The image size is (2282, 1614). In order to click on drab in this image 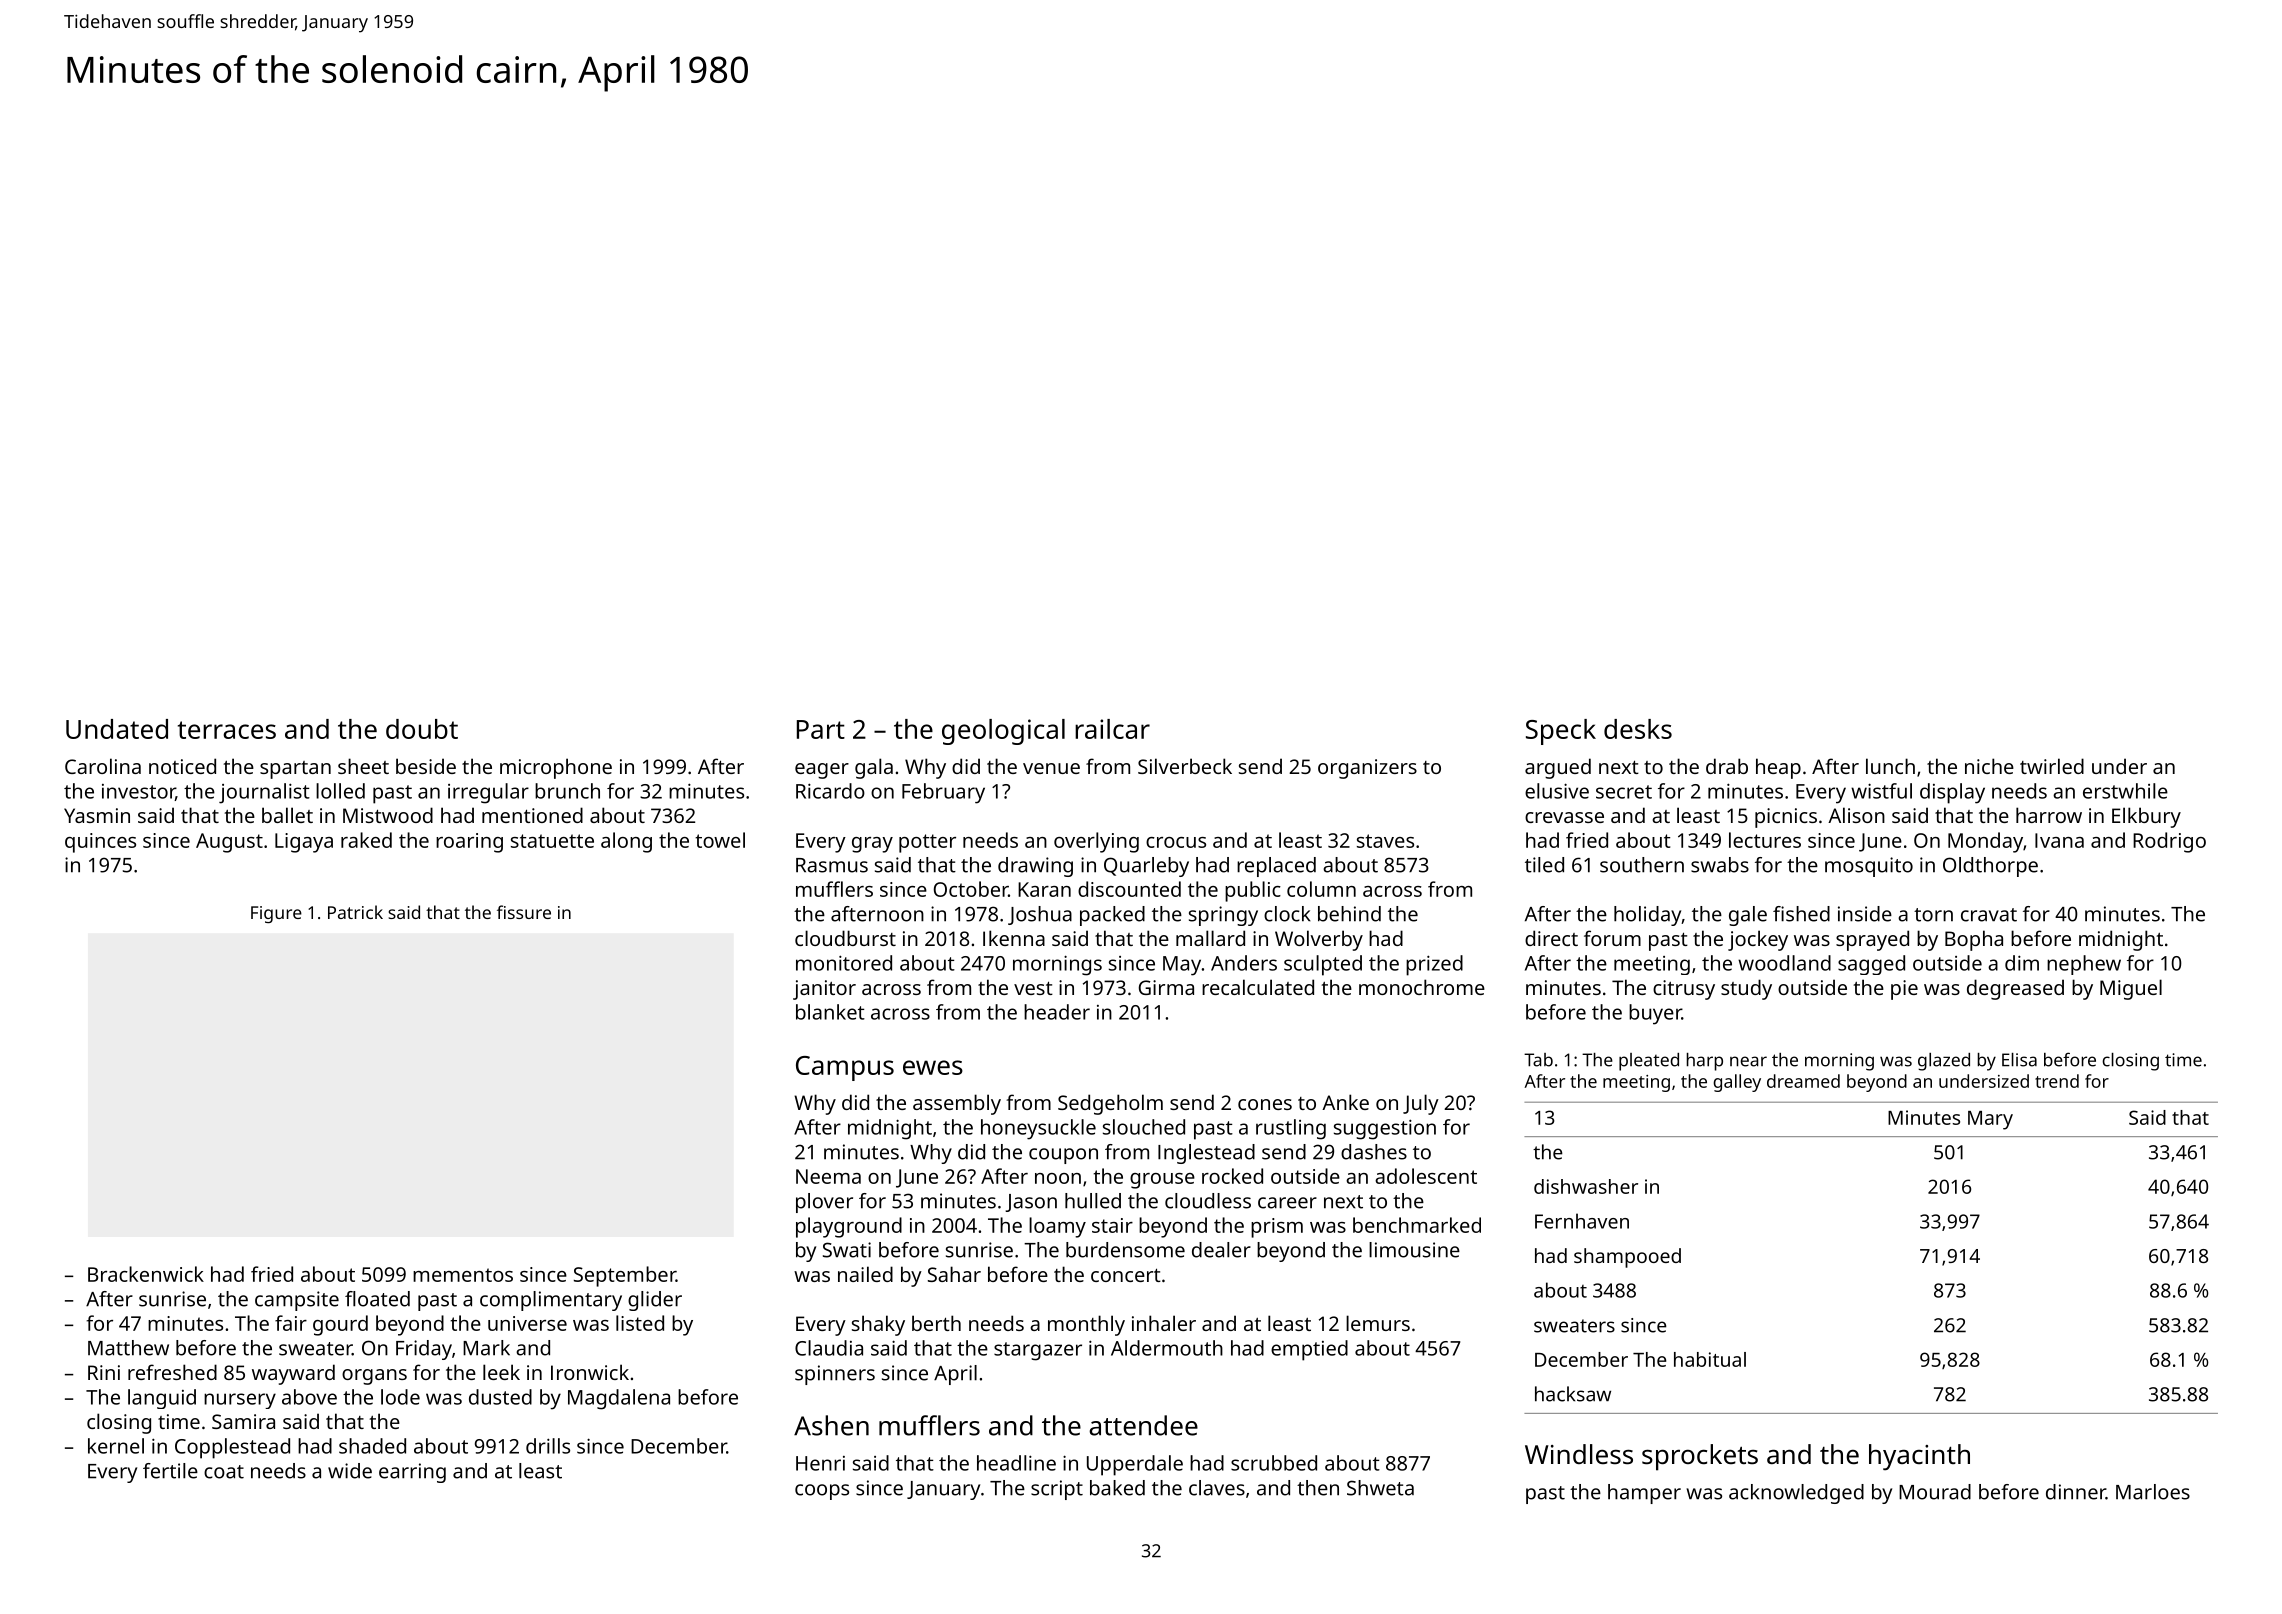, I will do `click(1727, 766)`.
